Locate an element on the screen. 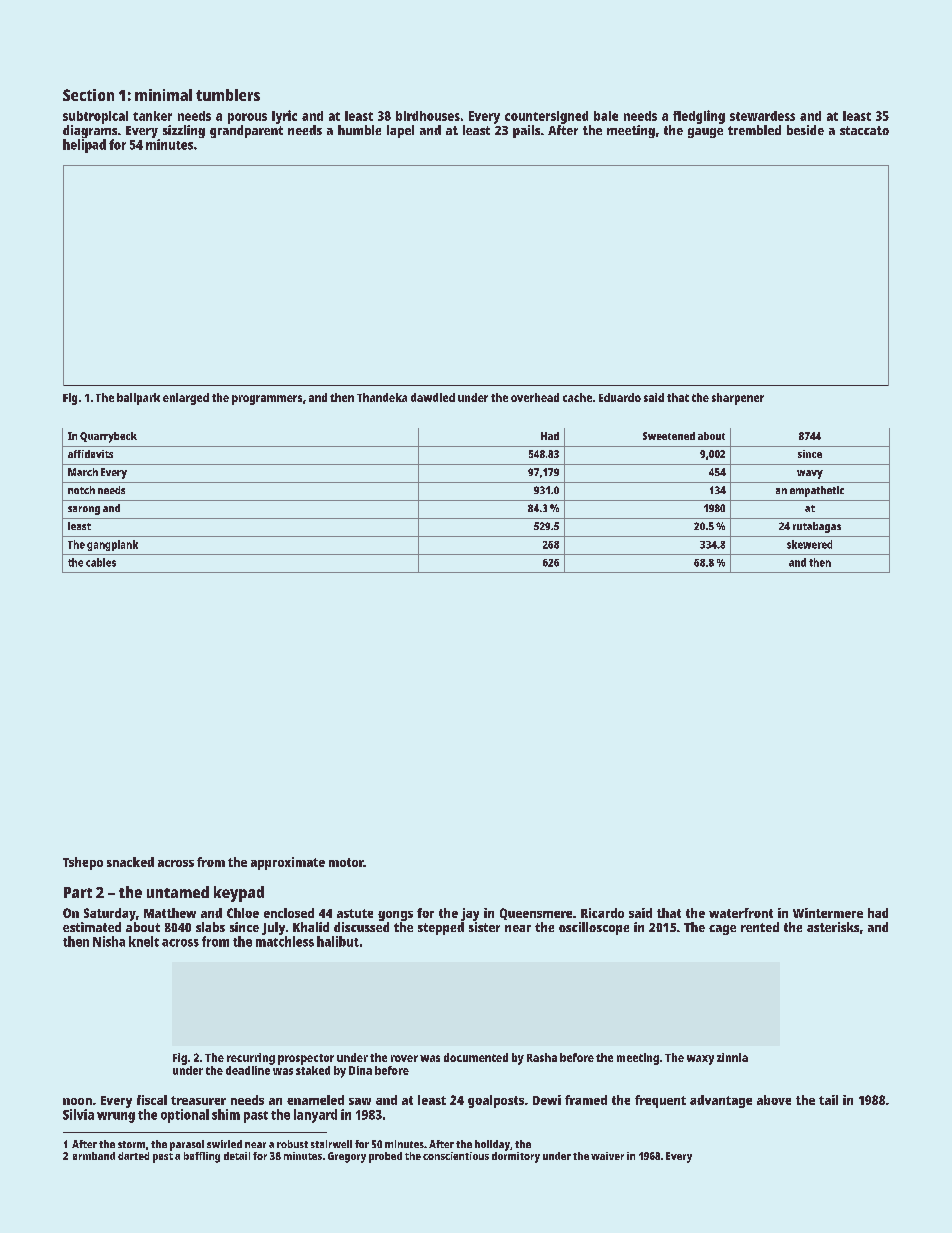 The image size is (952, 1233). enlarged is located at coordinates (186, 399).
